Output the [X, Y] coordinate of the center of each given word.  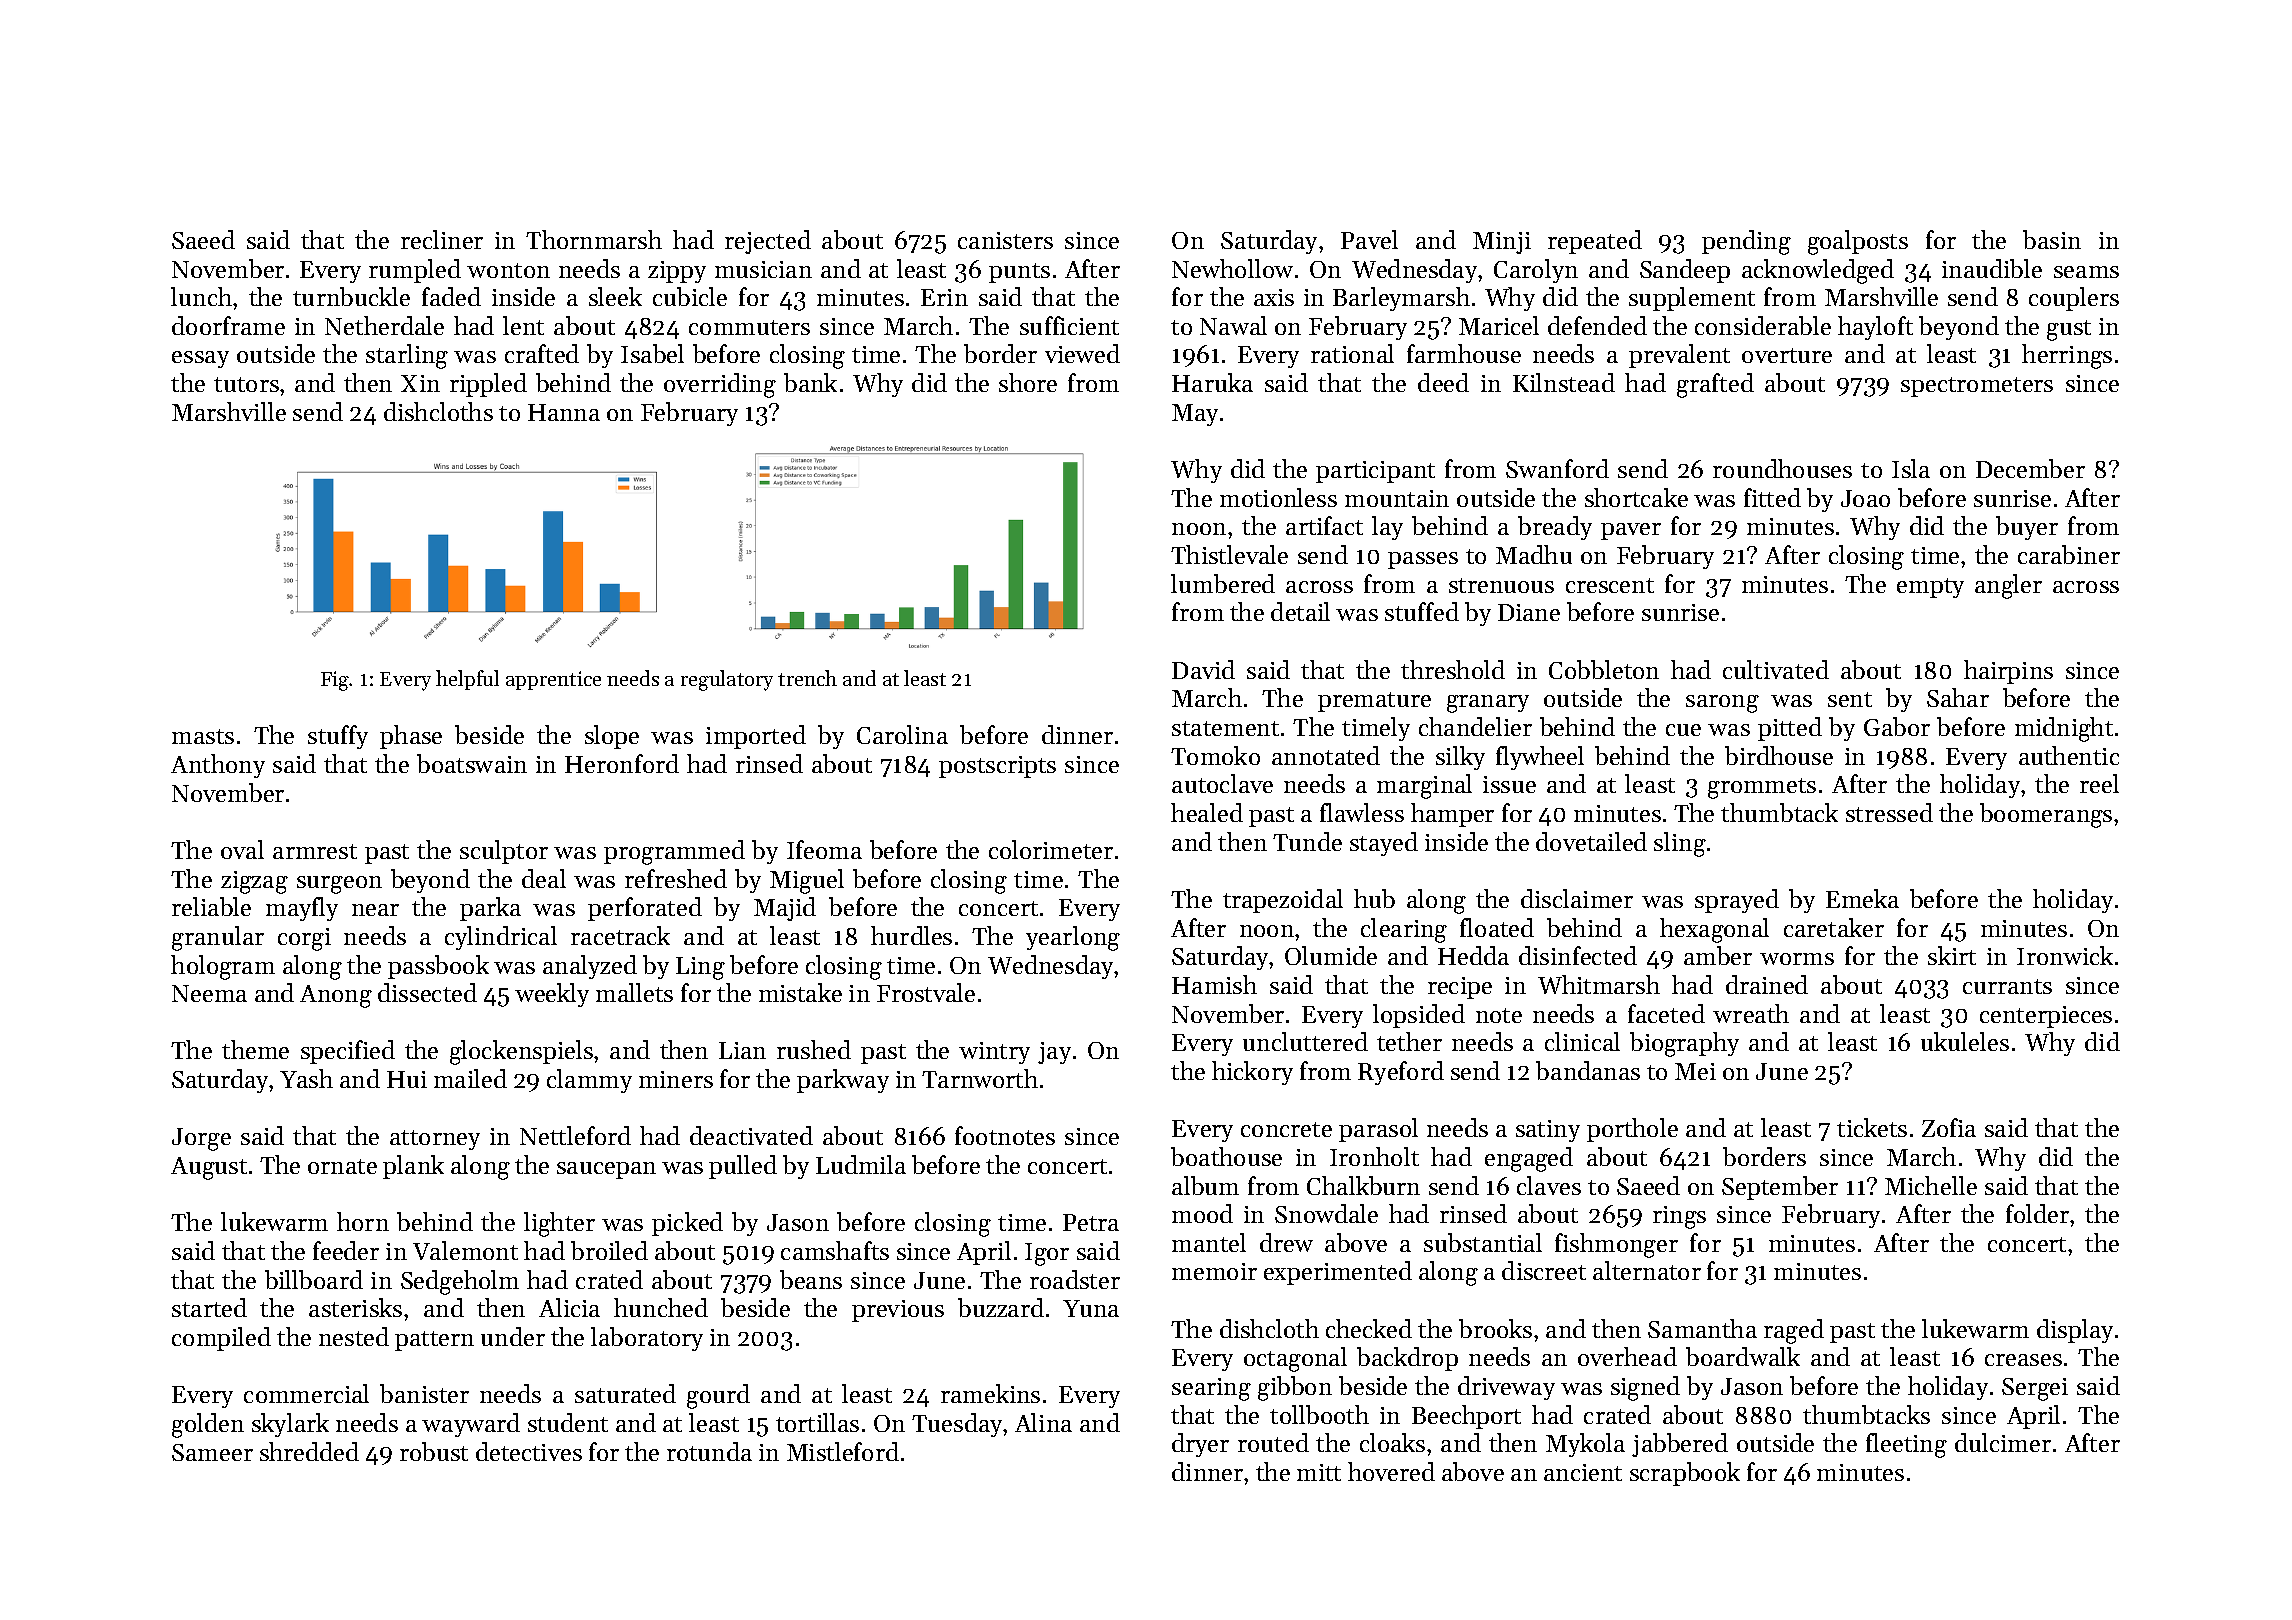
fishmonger [1616, 1245]
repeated [1595, 242]
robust [434, 1451]
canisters [1005, 240]
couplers [2074, 299]
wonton [508, 270]
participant [1375, 472]
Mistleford [843, 1451]
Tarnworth [980, 1078]
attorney [435, 1140]
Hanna [564, 412]
